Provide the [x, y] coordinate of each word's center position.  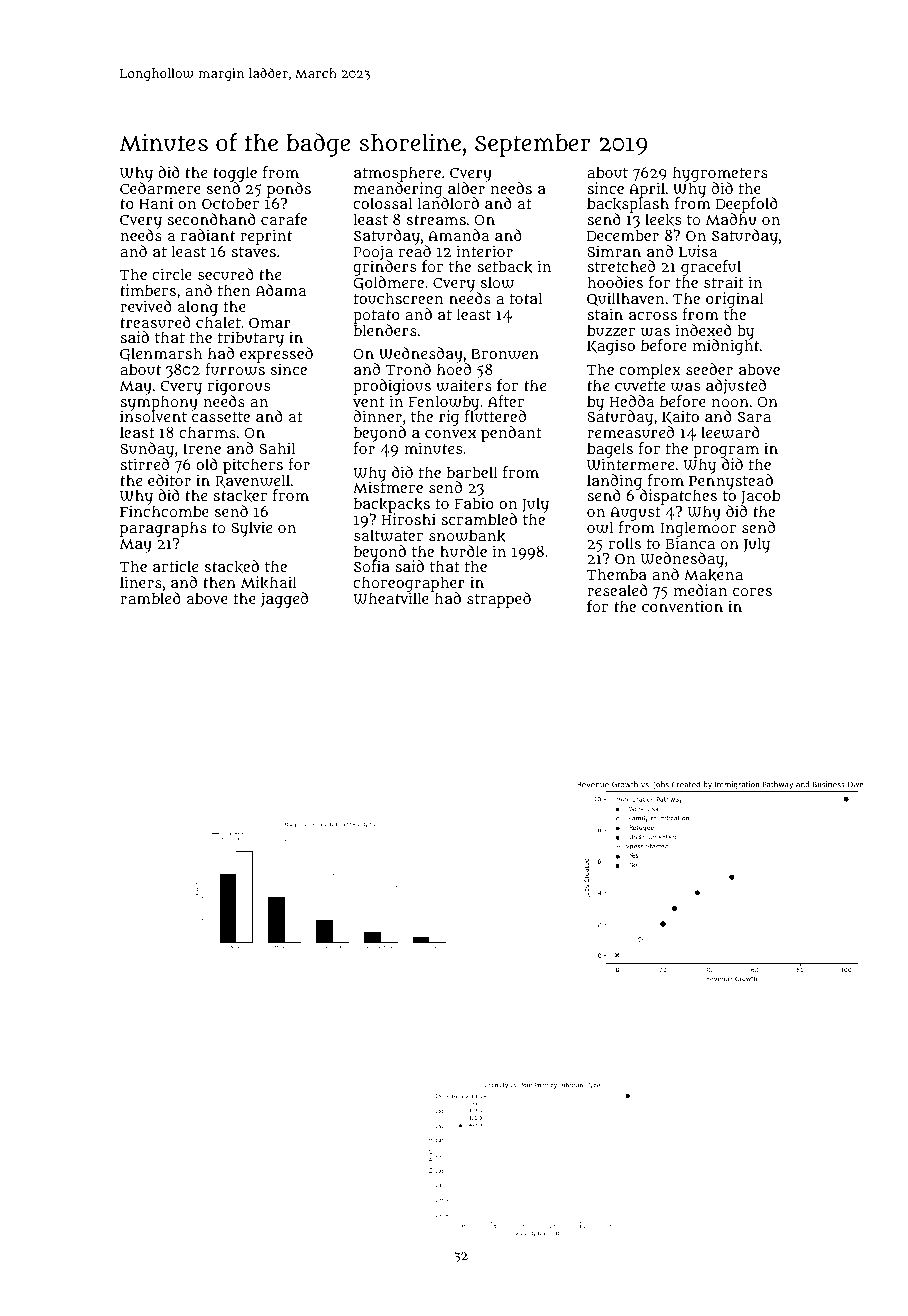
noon [730, 402]
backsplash [628, 206]
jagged [284, 600]
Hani [156, 203]
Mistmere [388, 487]
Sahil [277, 448]
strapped [499, 600]
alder [466, 188]
